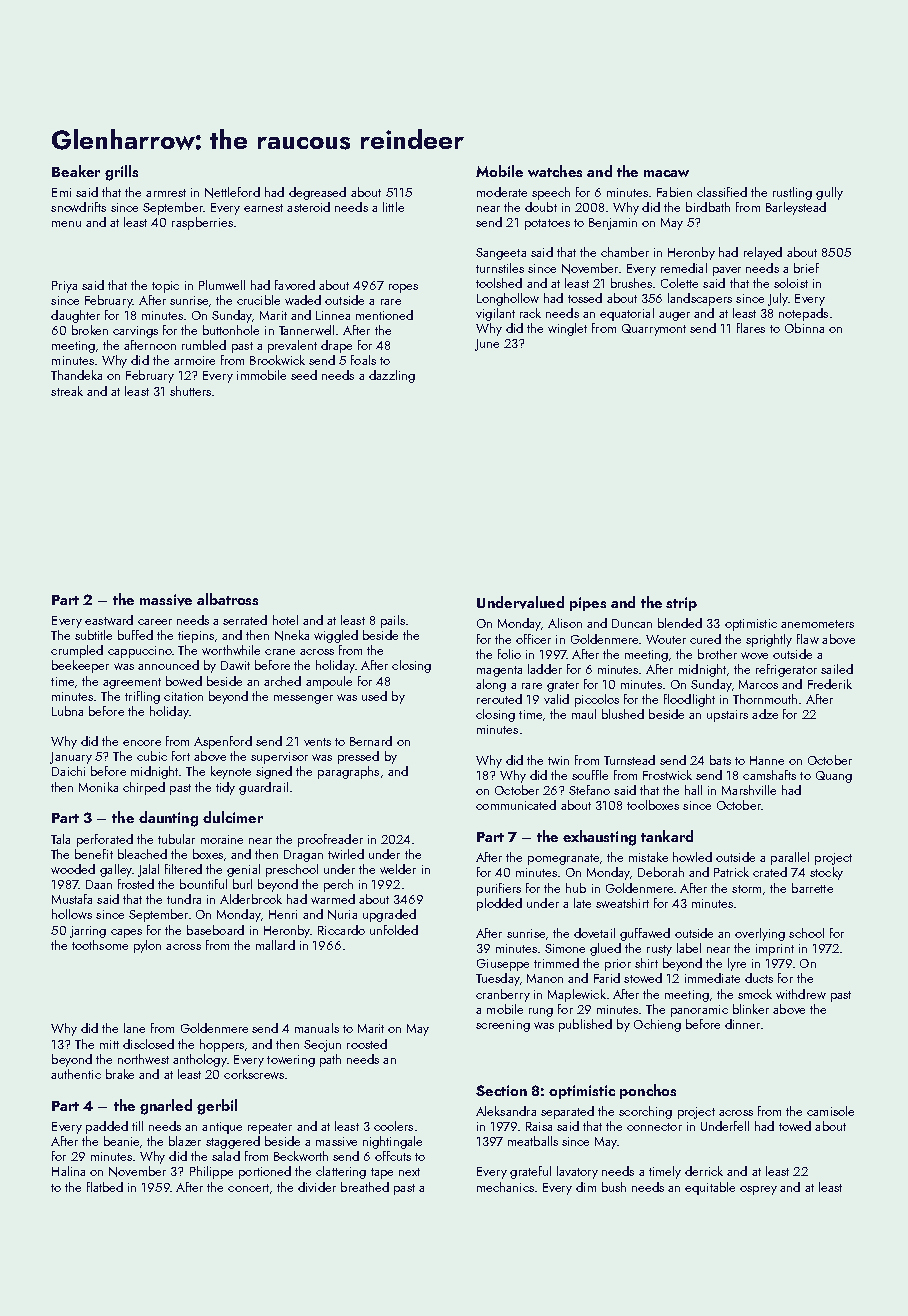  I want to click on flares, so click(751, 328).
